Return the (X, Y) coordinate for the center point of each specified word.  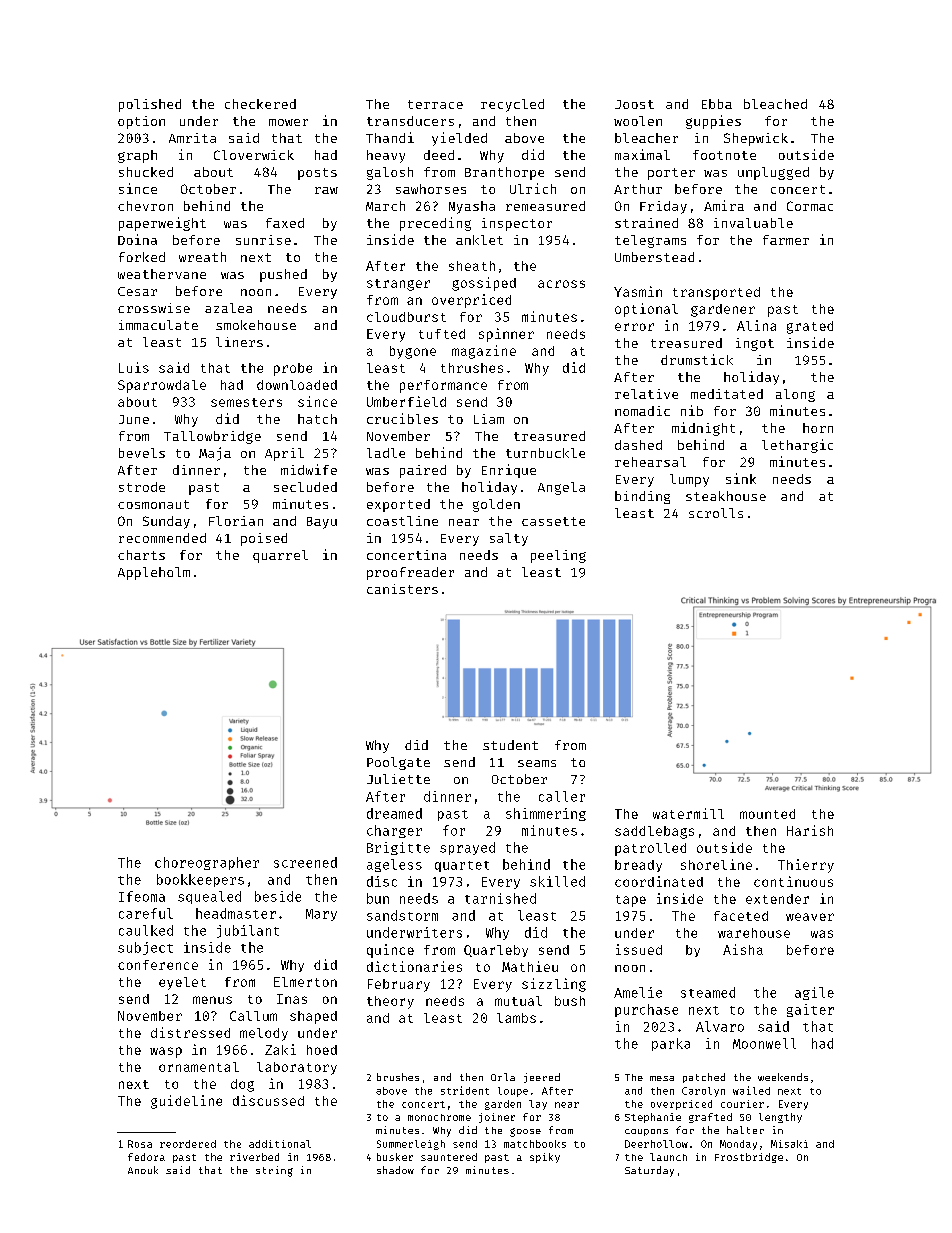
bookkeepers (200, 880)
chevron (145, 206)
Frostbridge (749, 1158)
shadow (395, 1170)
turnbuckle (545, 453)
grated (810, 327)
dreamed (394, 813)
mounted (767, 814)
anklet (479, 240)
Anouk (143, 1170)
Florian (236, 521)
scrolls (716, 513)
